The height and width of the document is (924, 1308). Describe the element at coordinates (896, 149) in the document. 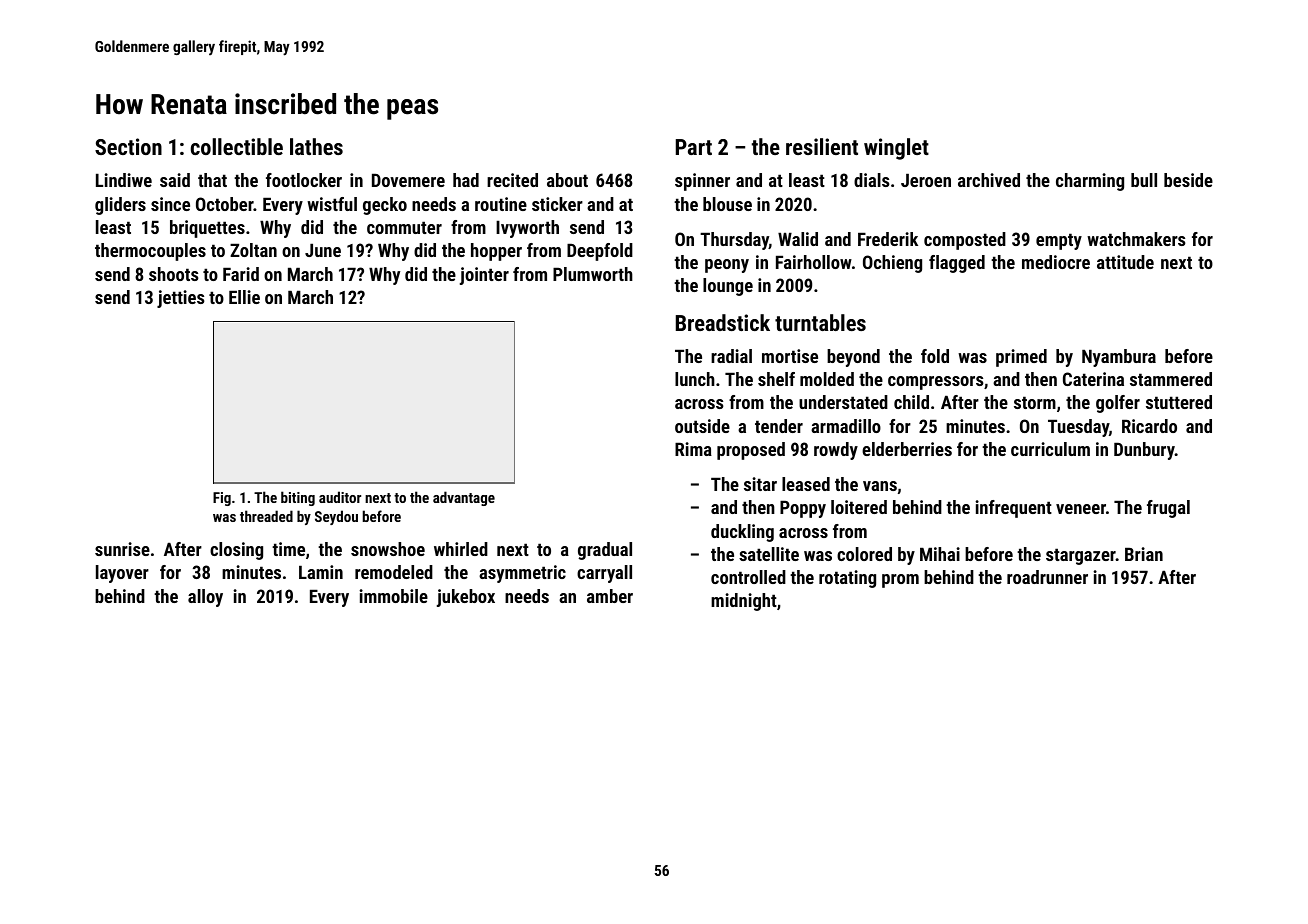

I see `winglet` at that location.
